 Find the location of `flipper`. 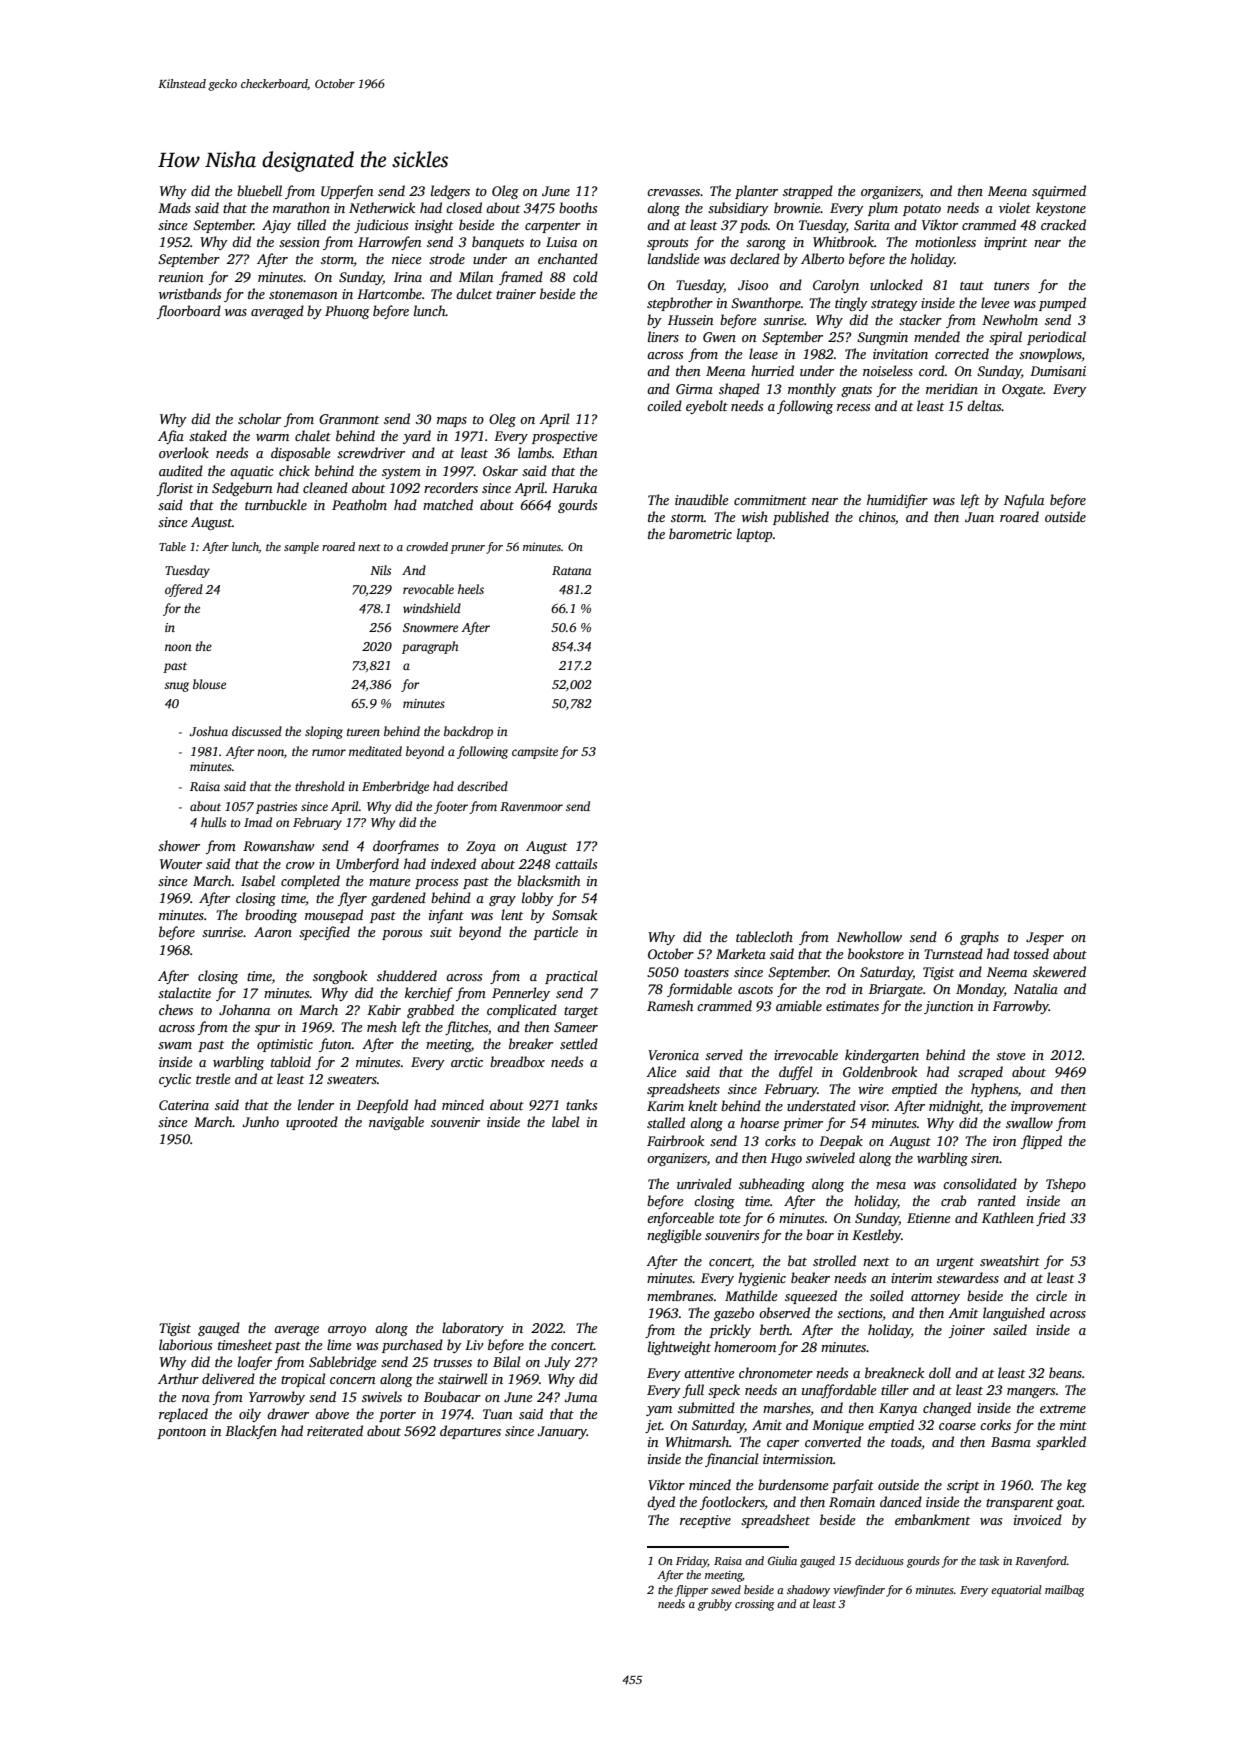

flipper is located at coordinates (691, 1591).
